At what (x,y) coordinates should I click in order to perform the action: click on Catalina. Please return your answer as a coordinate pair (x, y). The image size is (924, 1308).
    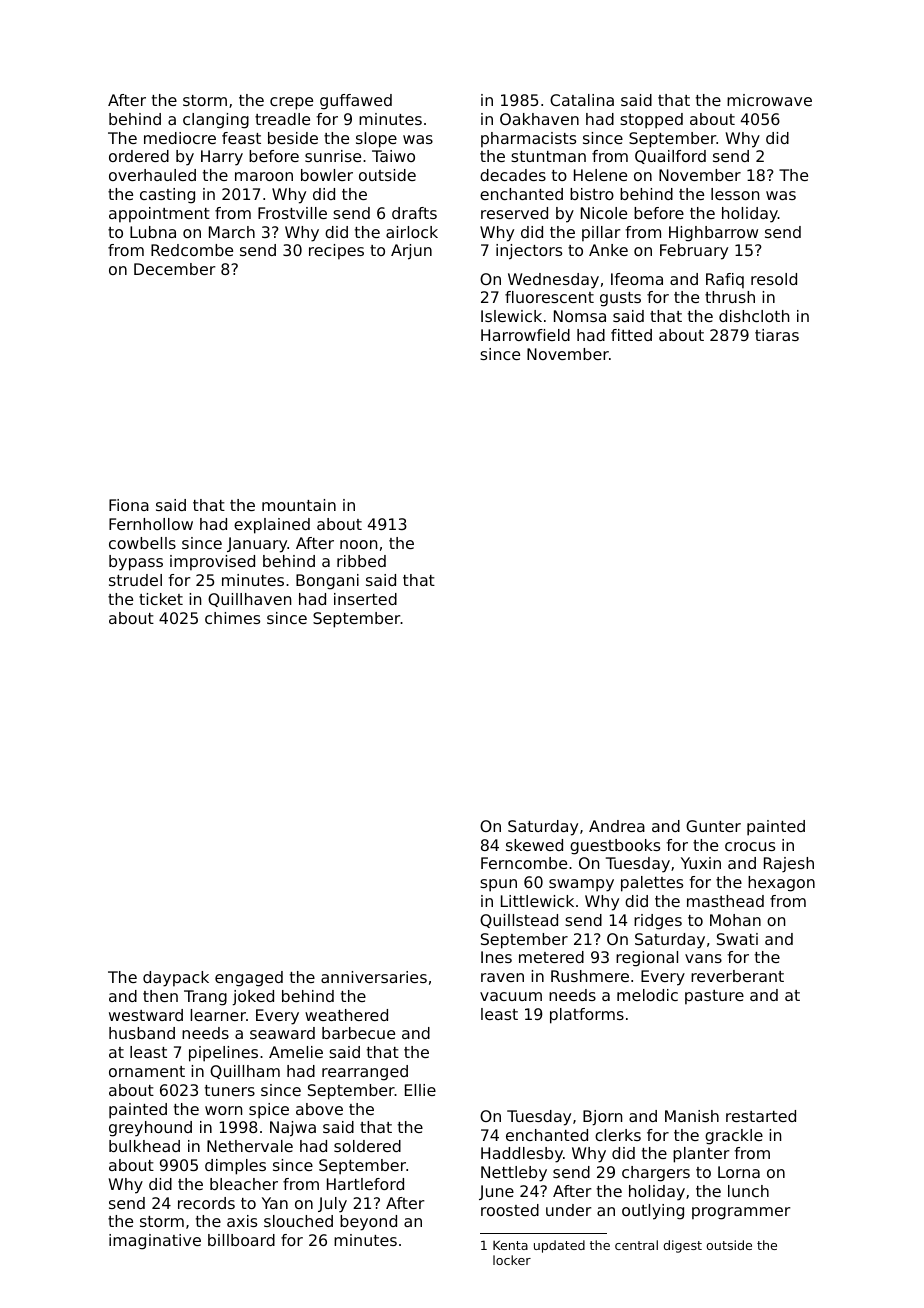
    Looking at the image, I should click on (582, 100).
